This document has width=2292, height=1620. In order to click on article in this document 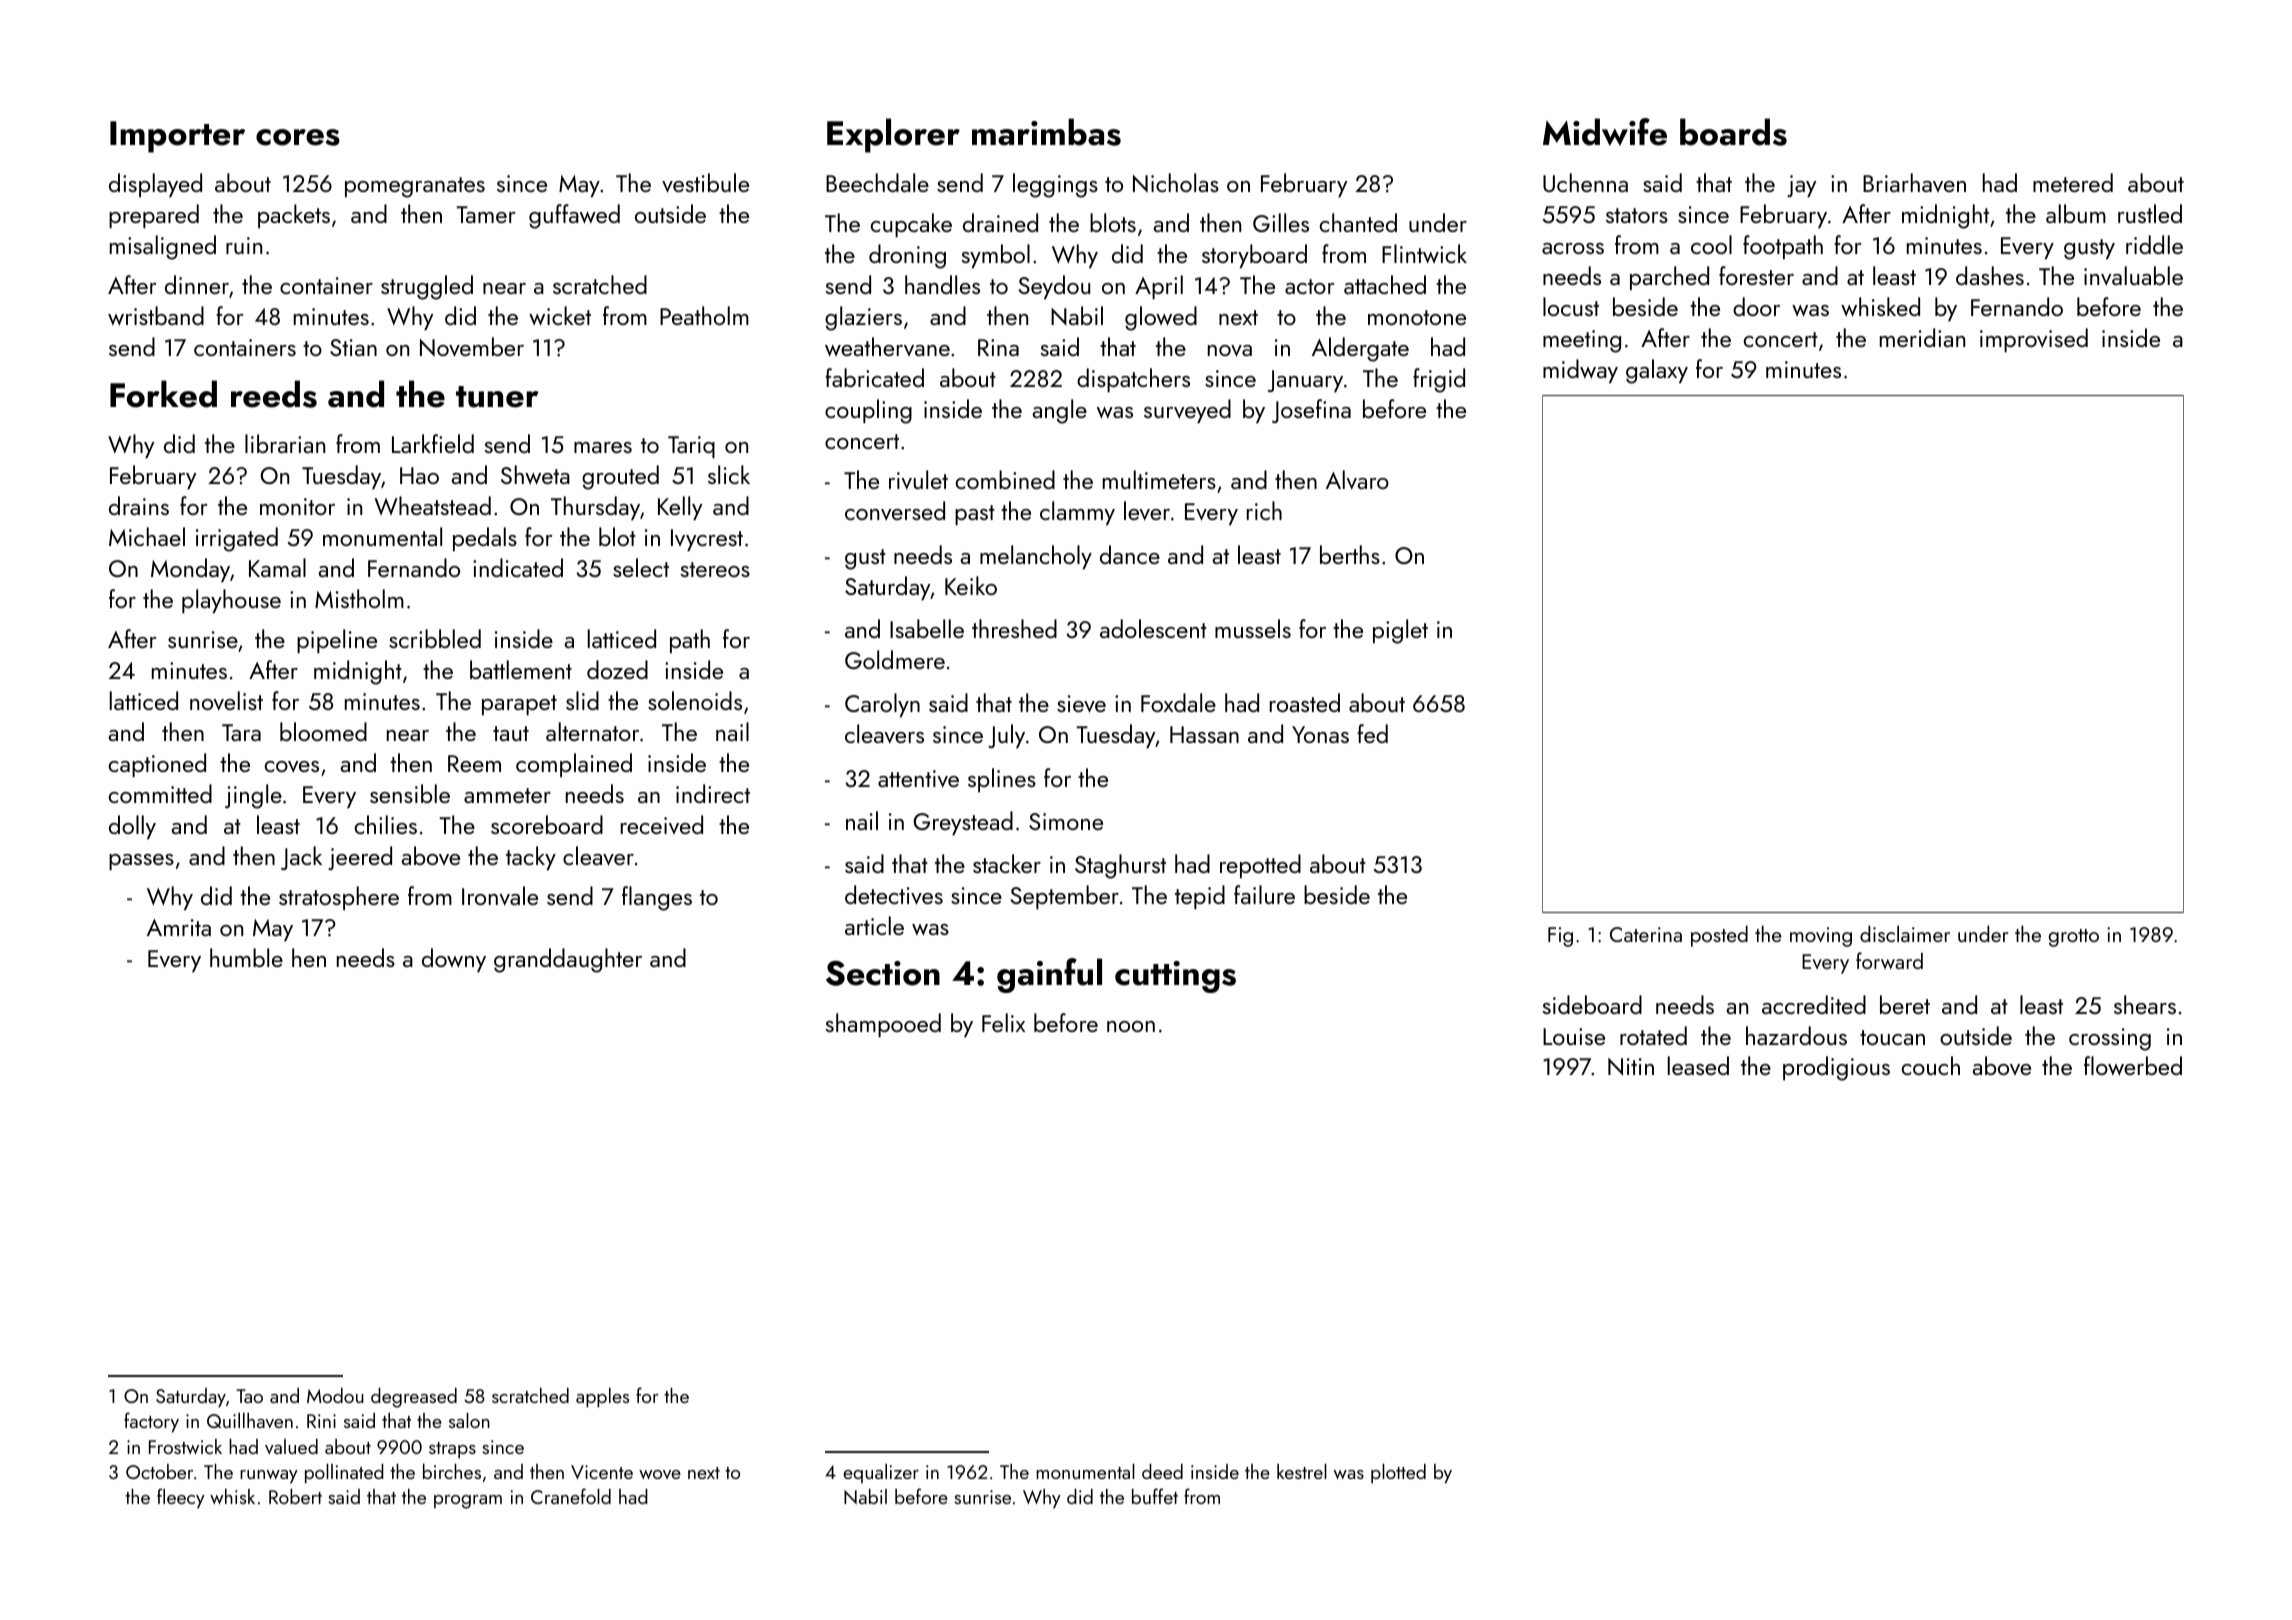, I will do `click(874, 925)`.
